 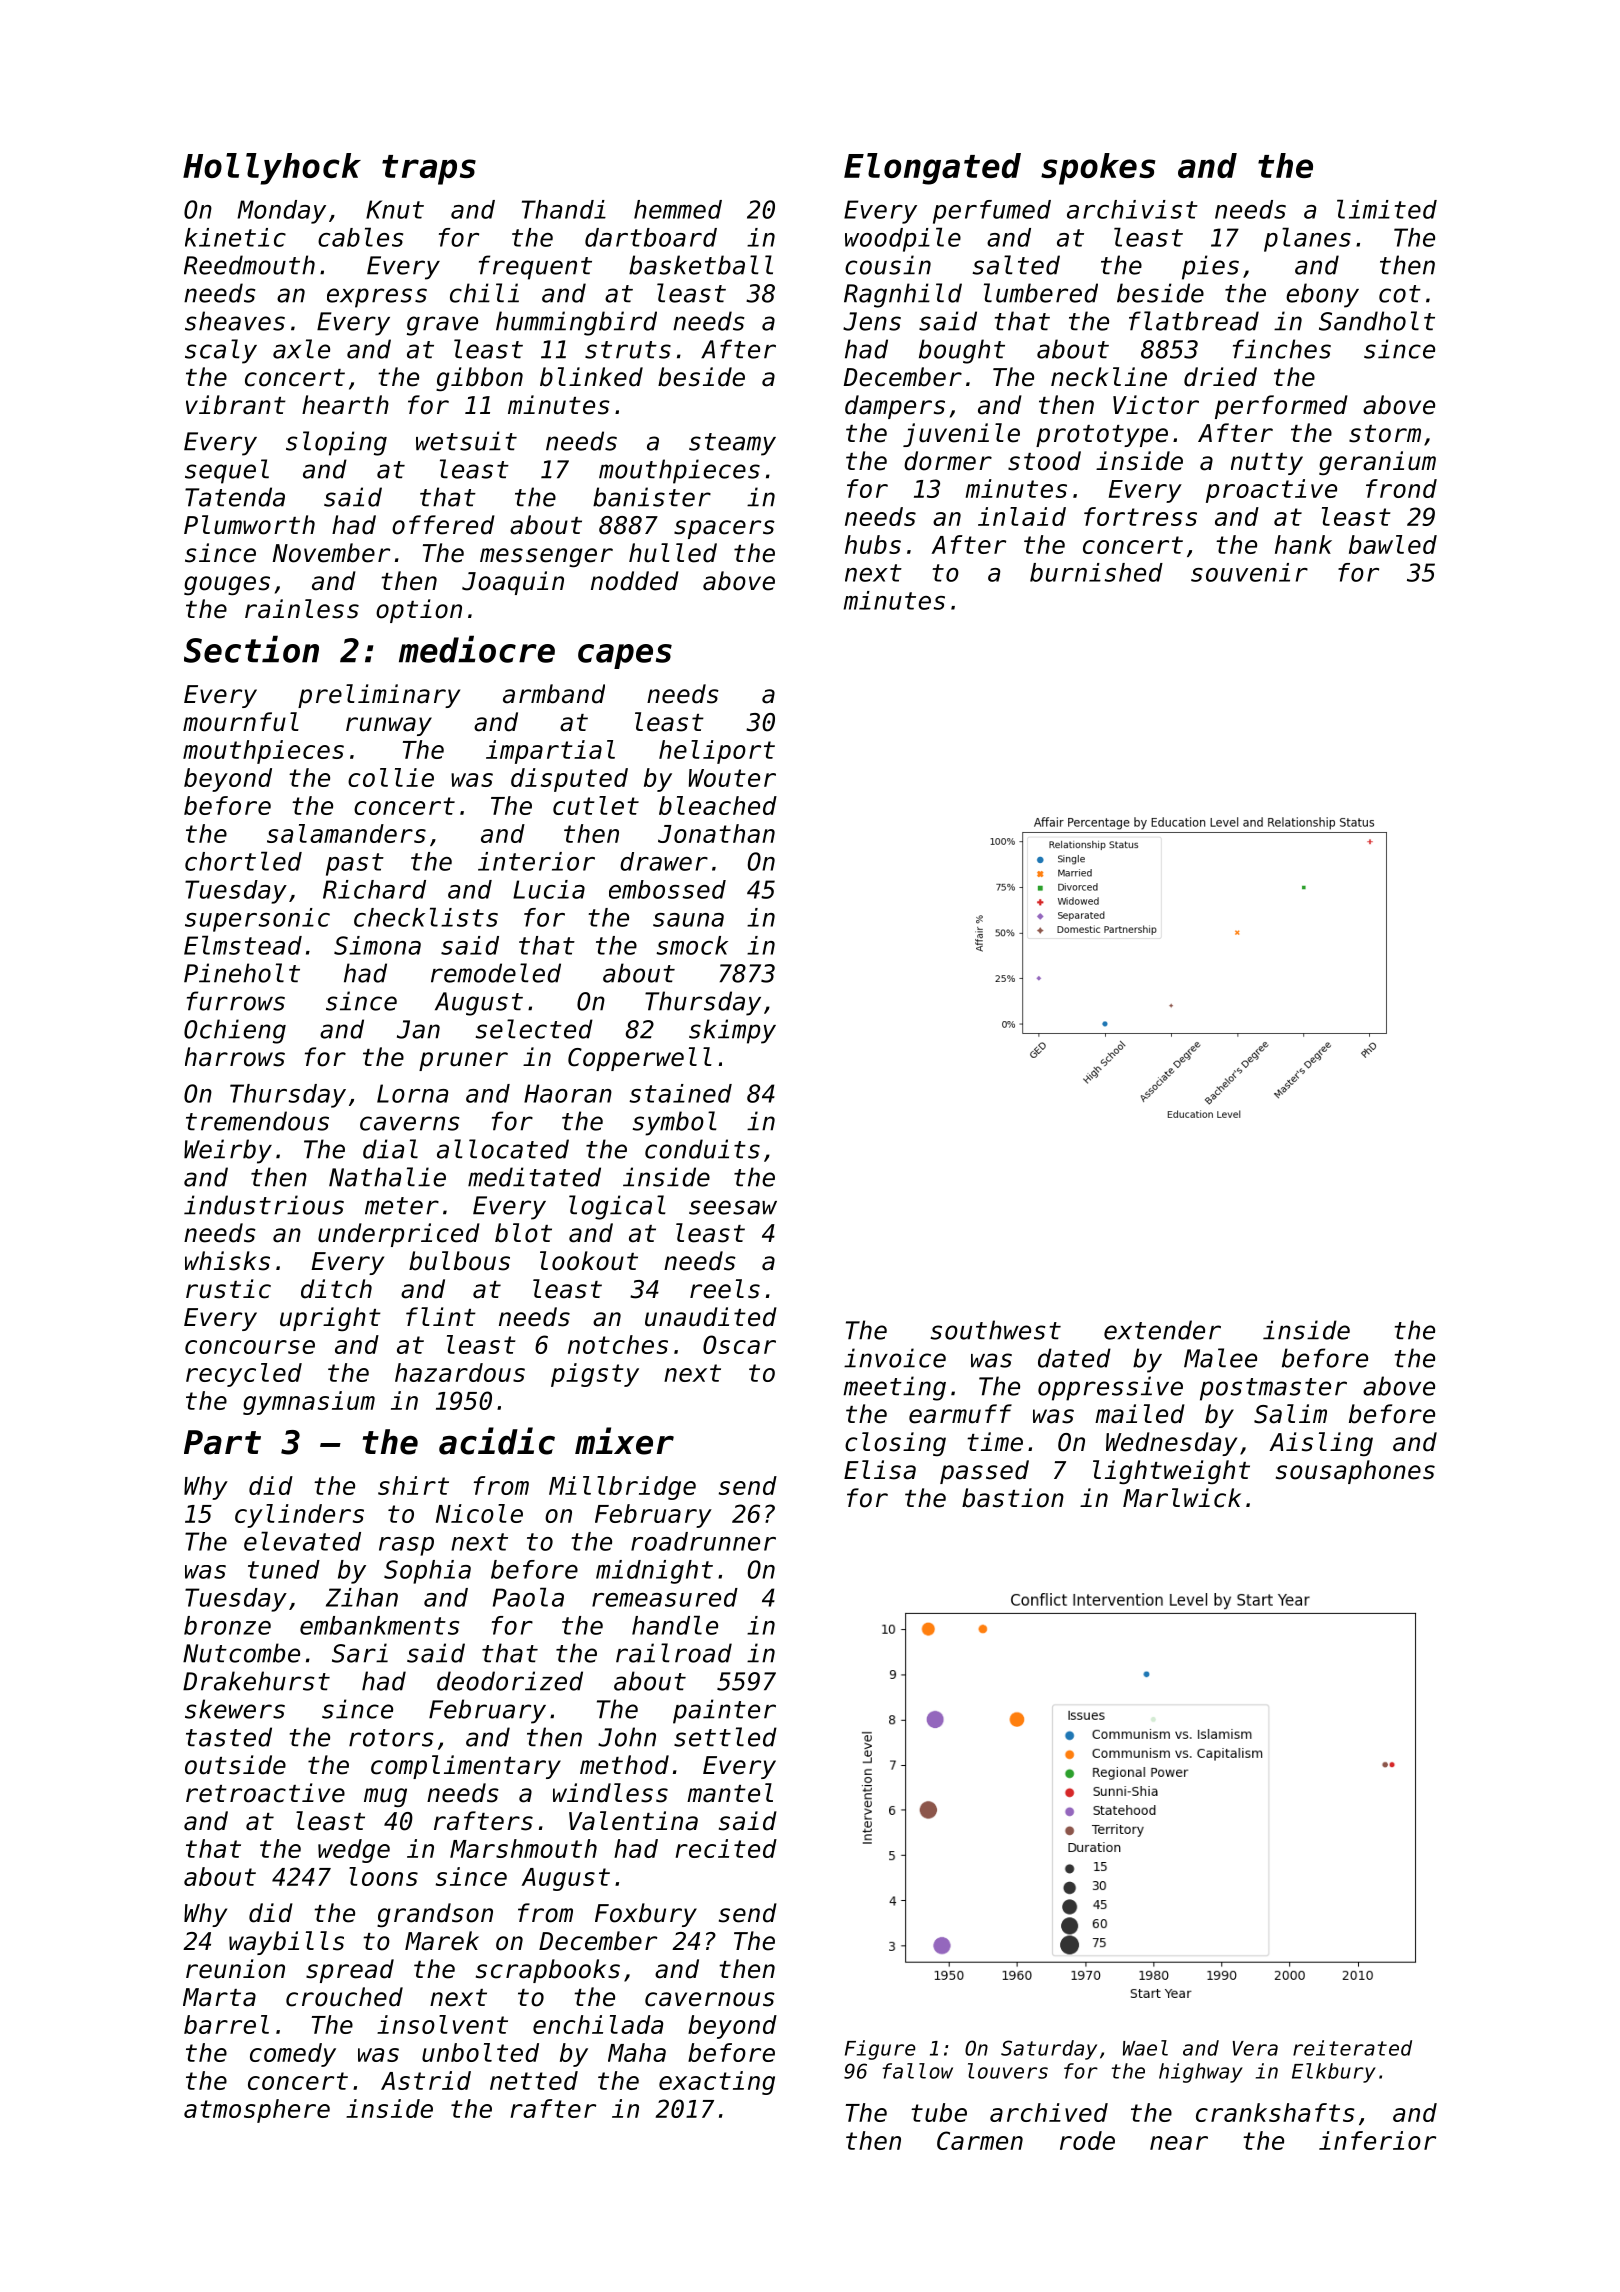 What do you see at coordinates (1401, 488) in the page?
I see `frond` at bounding box center [1401, 488].
